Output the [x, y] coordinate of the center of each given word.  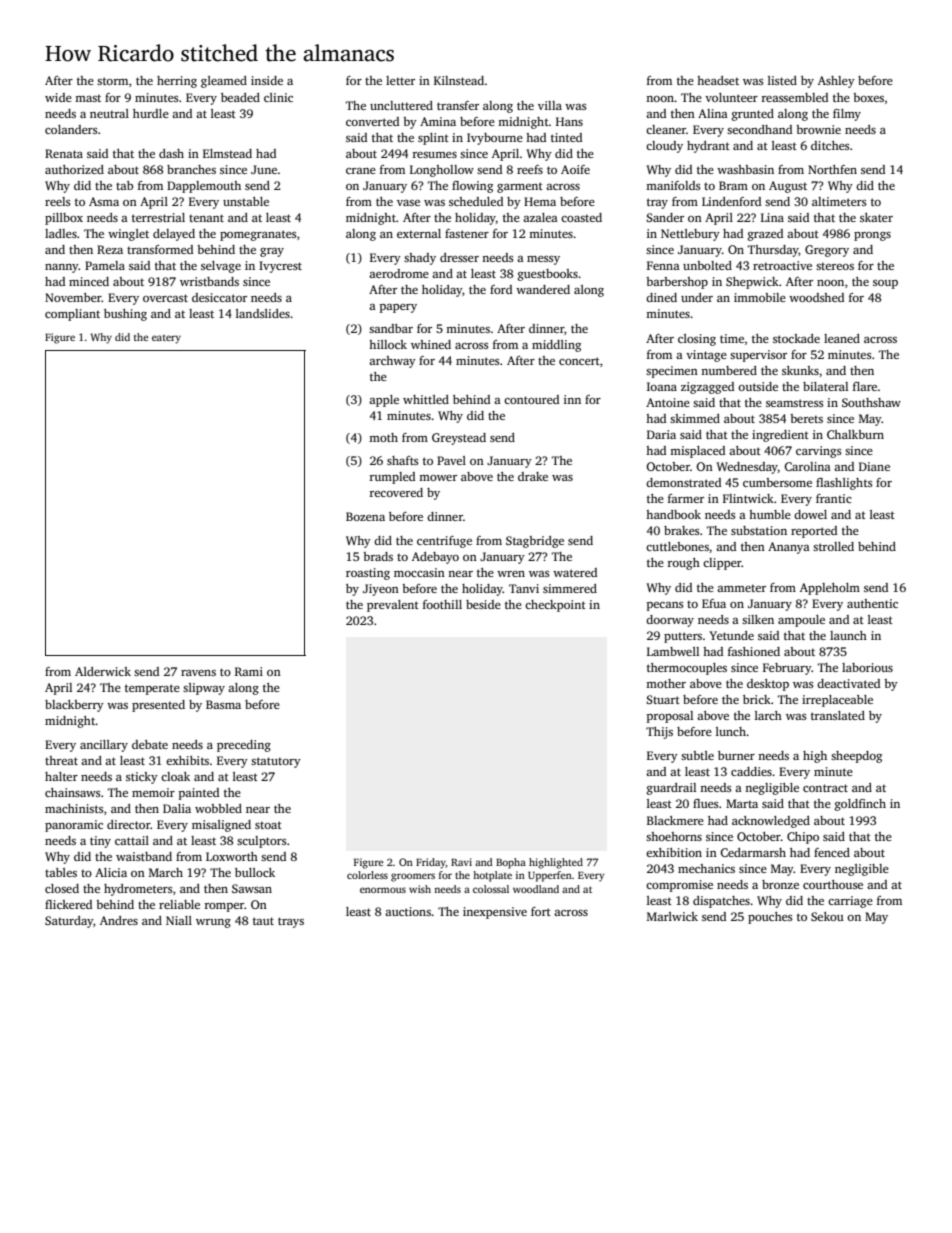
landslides [263, 313]
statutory [276, 762]
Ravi [461, 862]
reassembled [795, 97]
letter [400, 80]
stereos [835, 266]
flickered [68, 904]
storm [112, 81]
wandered [543, 289]
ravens [198, 673]
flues [705, 803]
